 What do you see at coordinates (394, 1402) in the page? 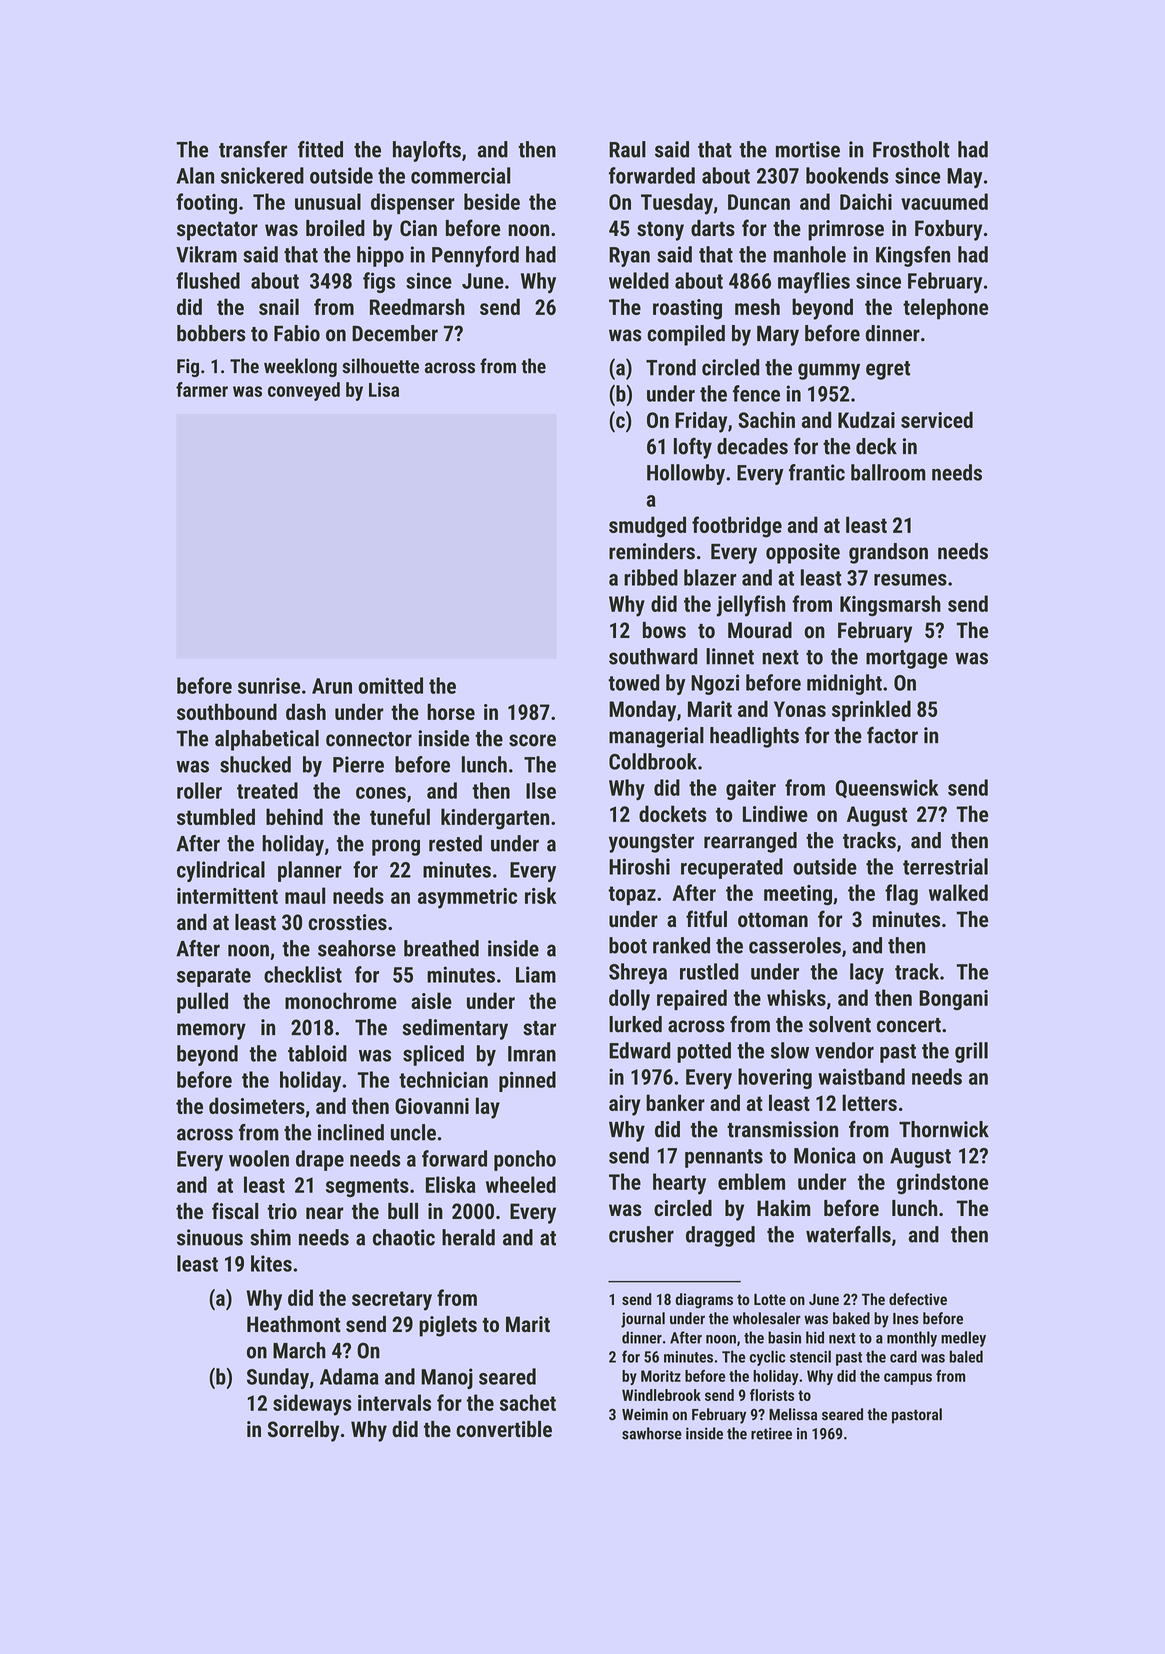
I see `intervals` at bounding box center [394, 1402].
